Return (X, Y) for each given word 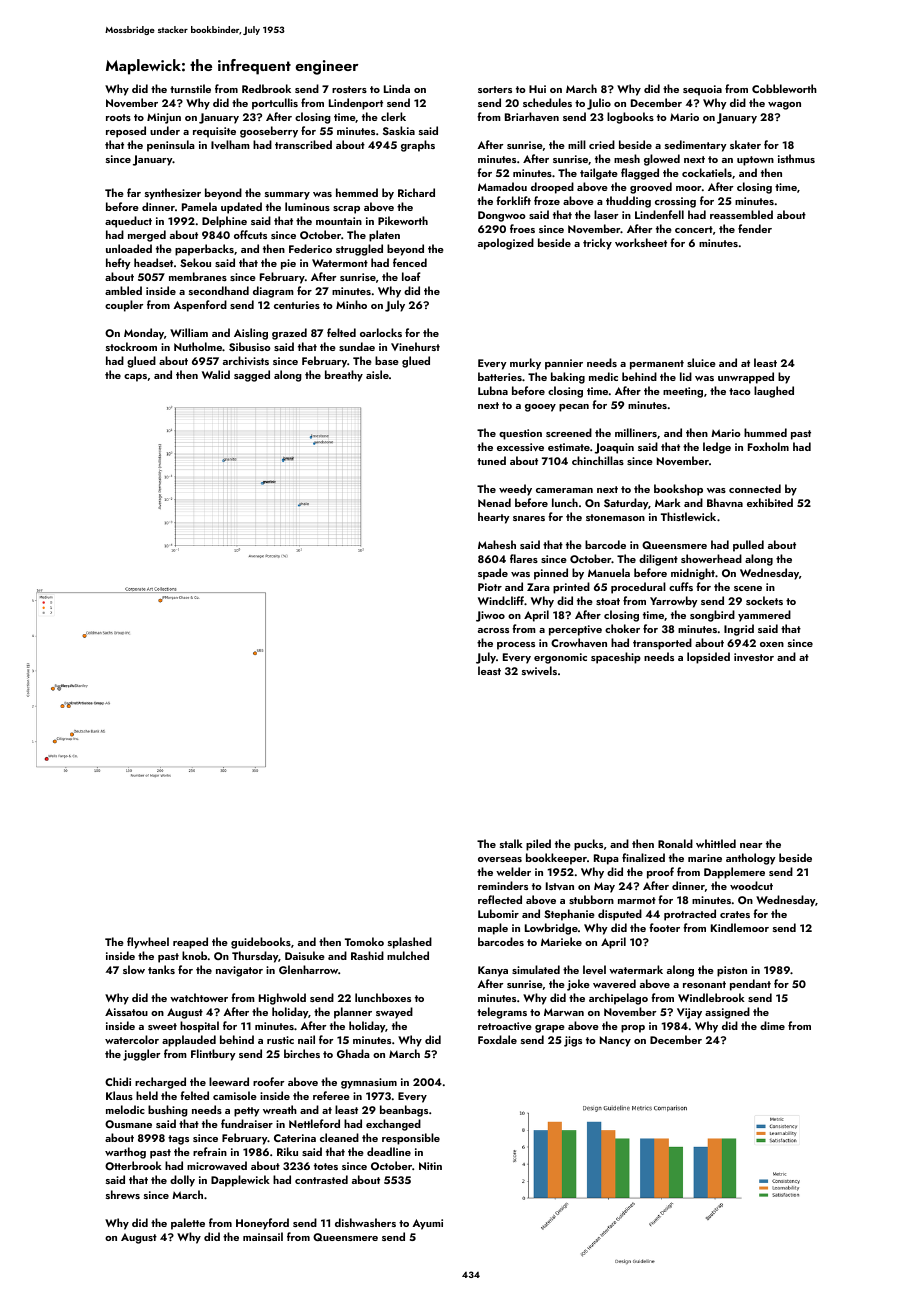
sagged (252, 376)
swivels (539, 670)
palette (188, 1224)
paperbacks (204, 250)
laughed (774, 392)
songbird (712, 616)
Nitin (430, 1166)
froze (547, 200)
